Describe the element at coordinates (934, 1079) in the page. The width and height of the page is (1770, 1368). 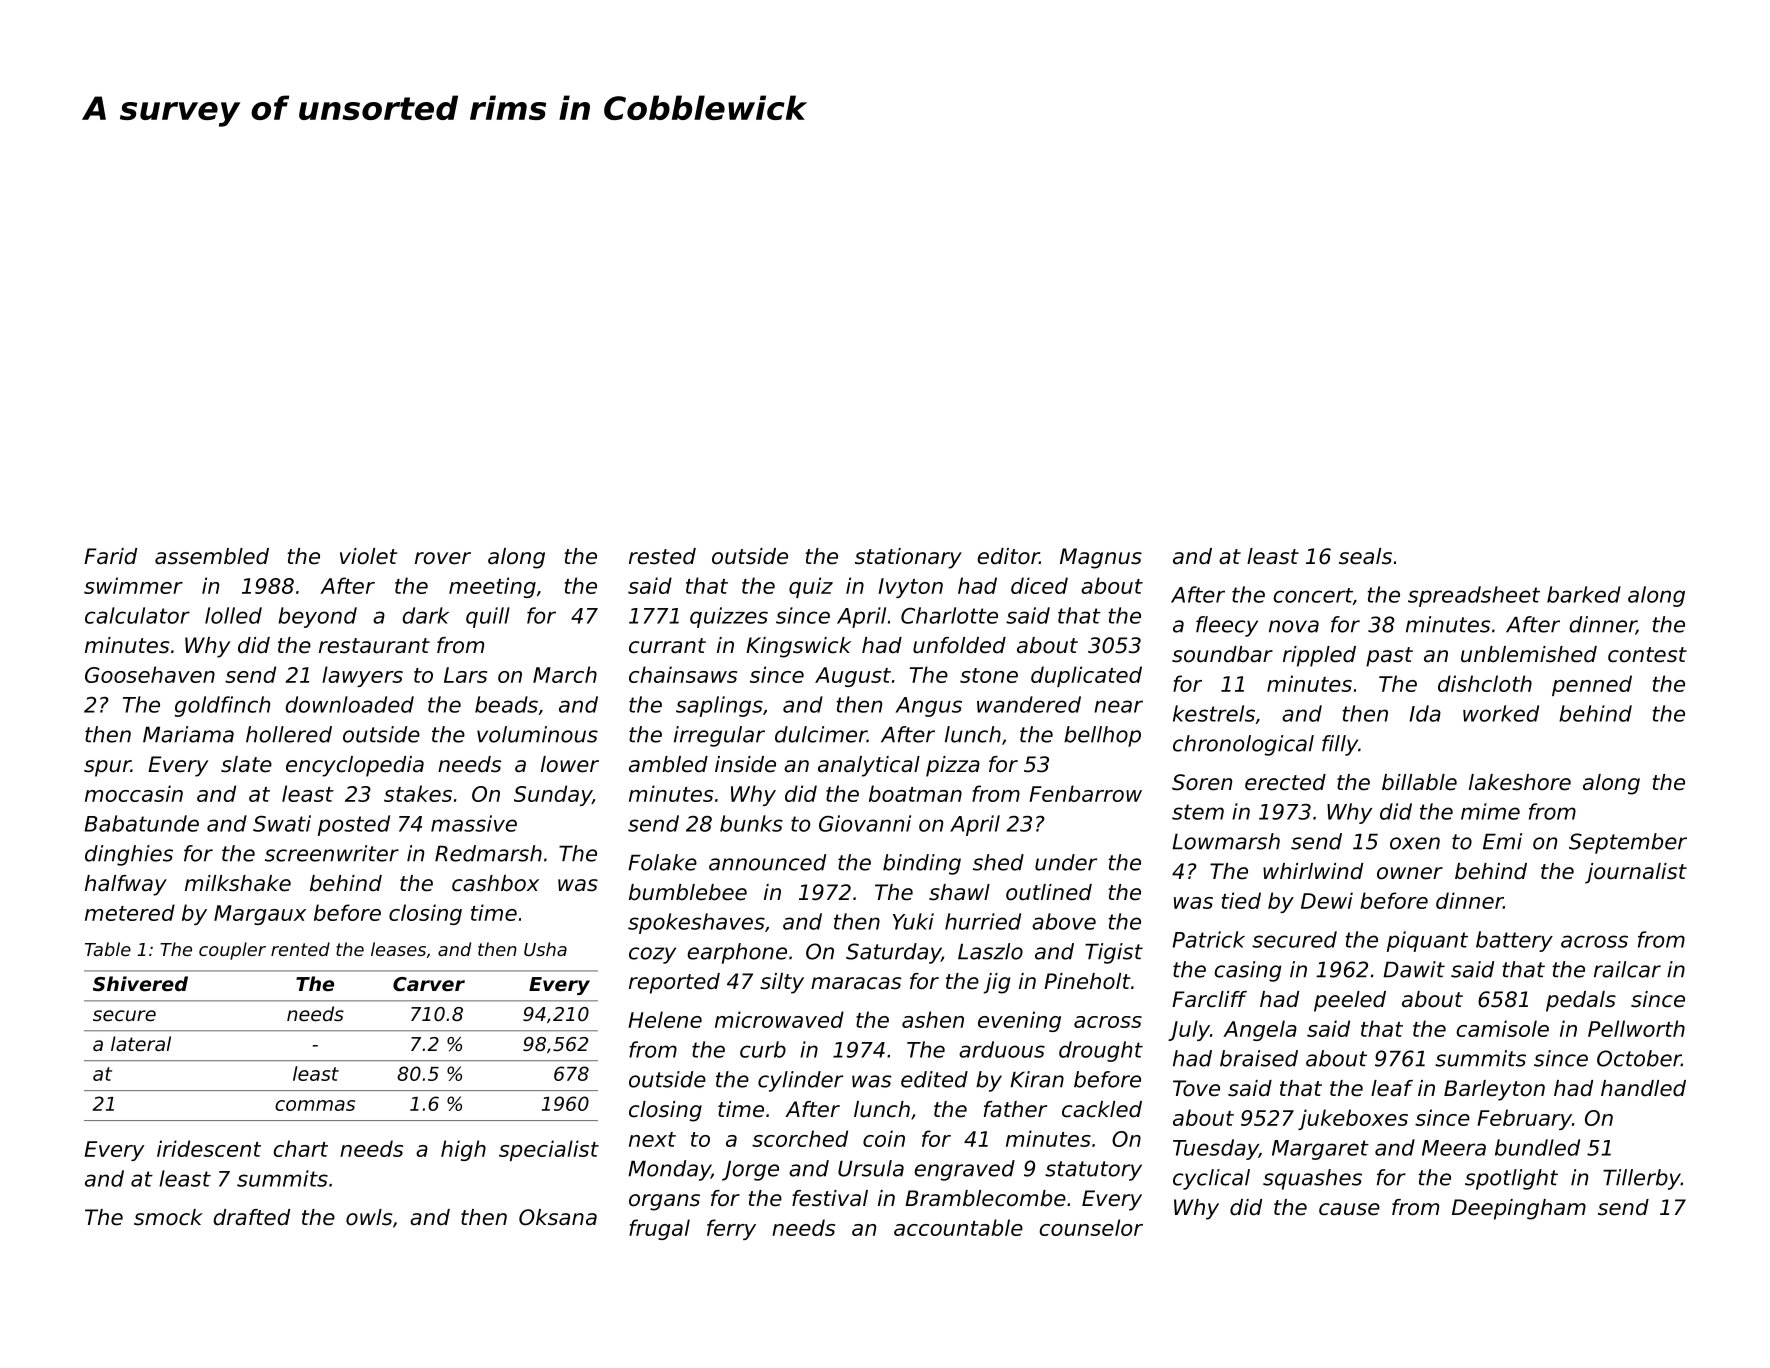
I see `edited` at that location.
